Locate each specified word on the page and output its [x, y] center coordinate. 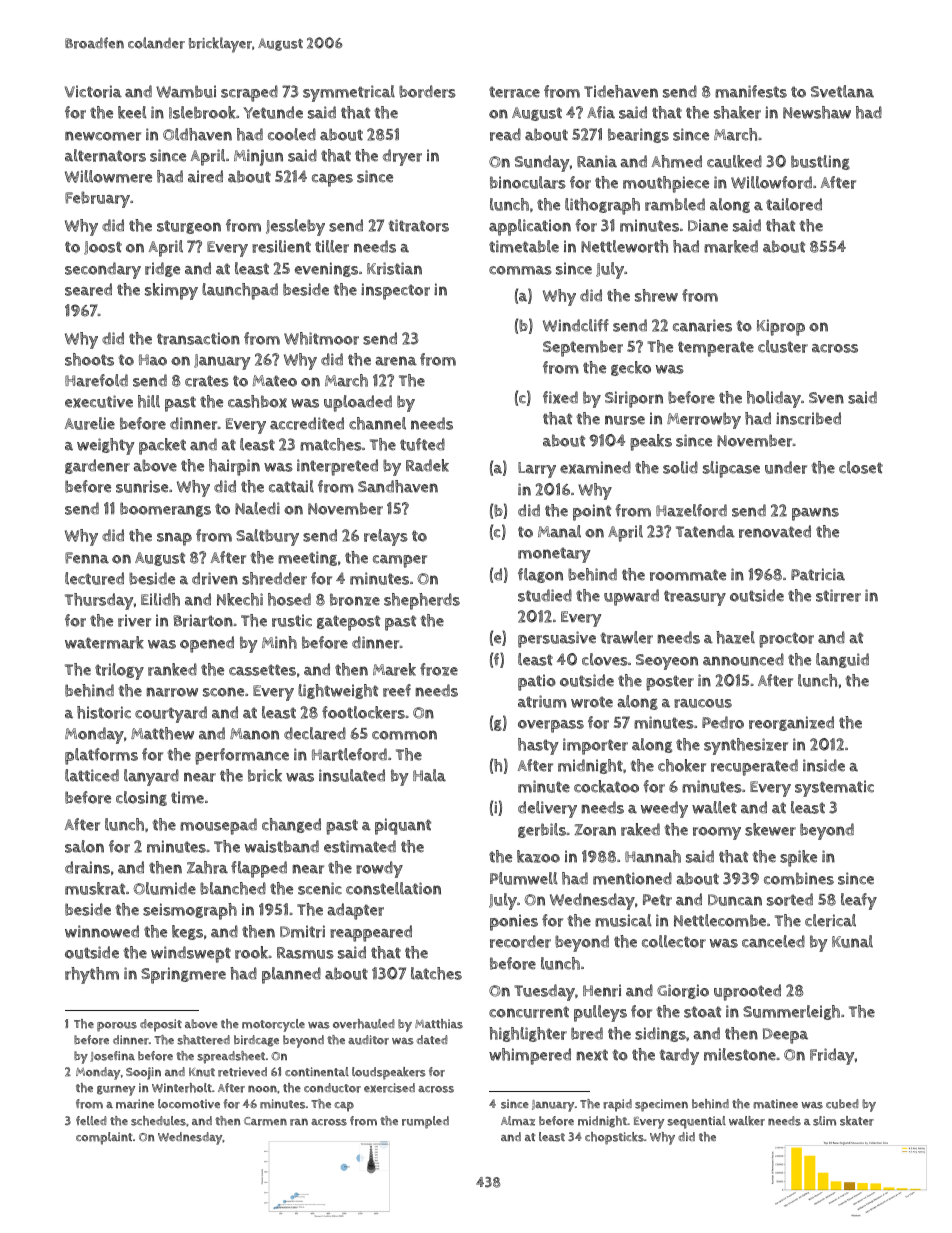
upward [631, 597]
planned [291, 975]
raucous [703, 703]
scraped [249, 93]
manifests [751, 91]
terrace [514, 92]
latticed [92, 775]
